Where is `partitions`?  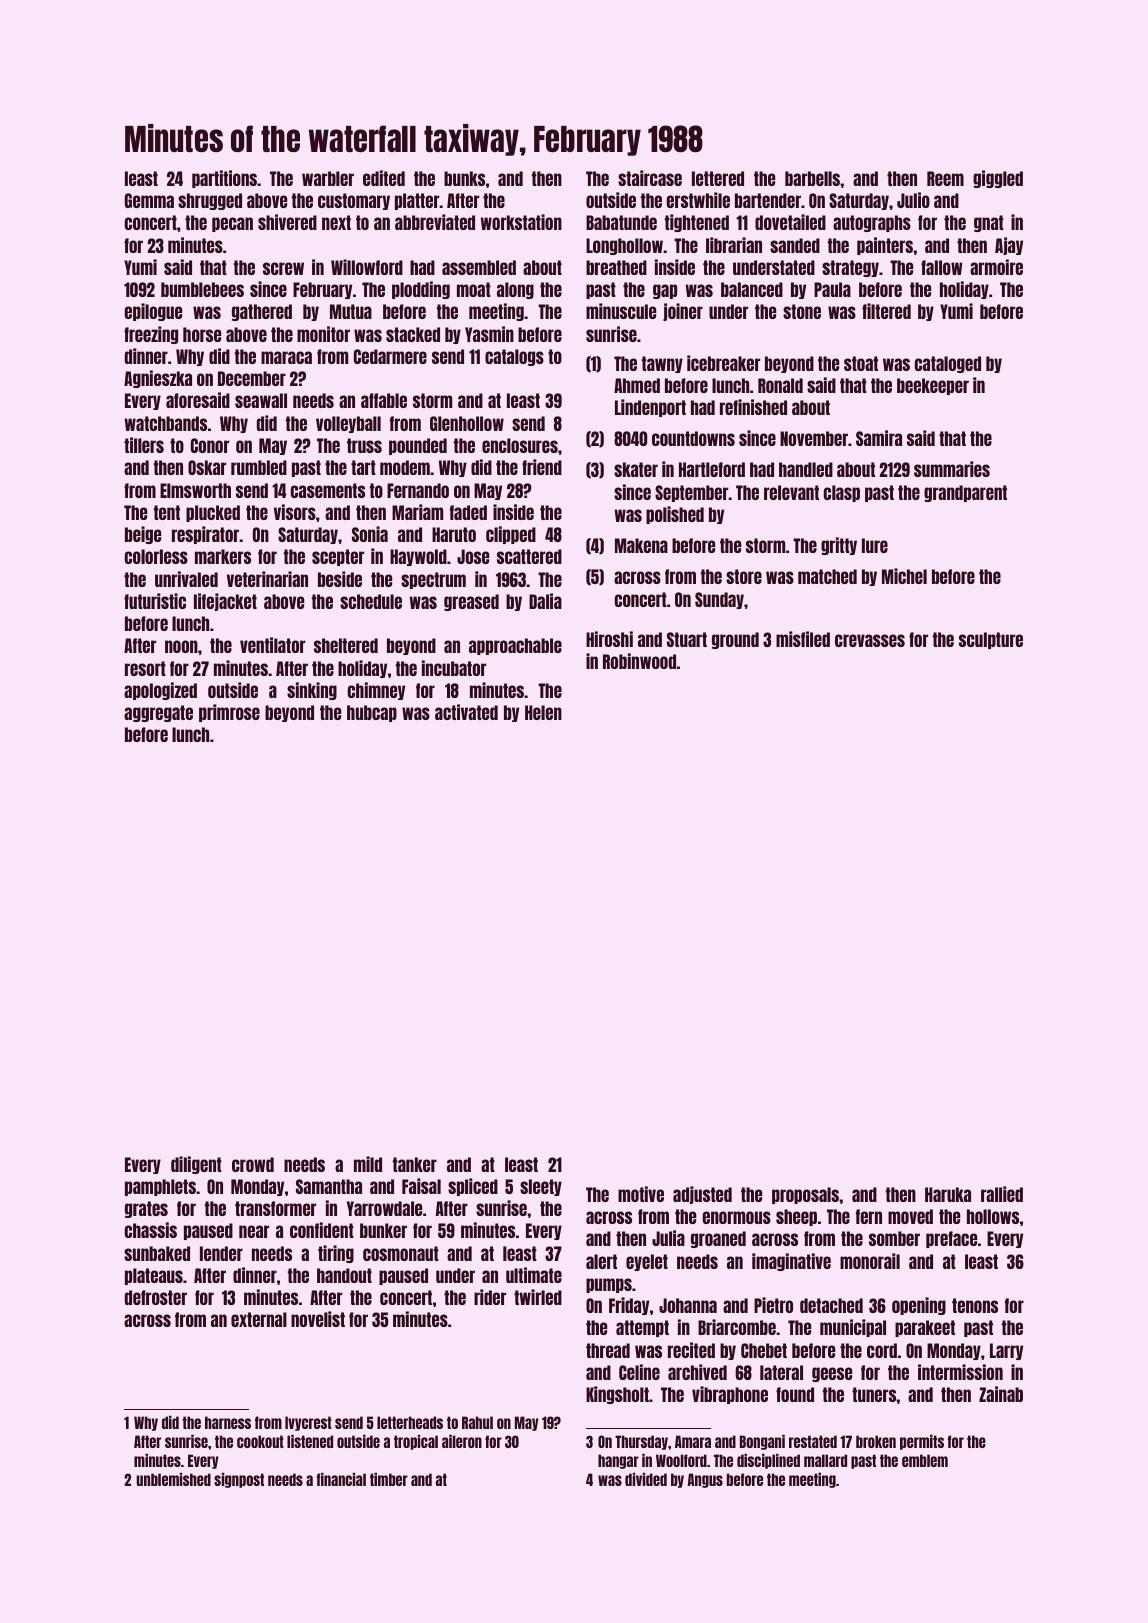
partitions is located at coordinates (225, 179).
